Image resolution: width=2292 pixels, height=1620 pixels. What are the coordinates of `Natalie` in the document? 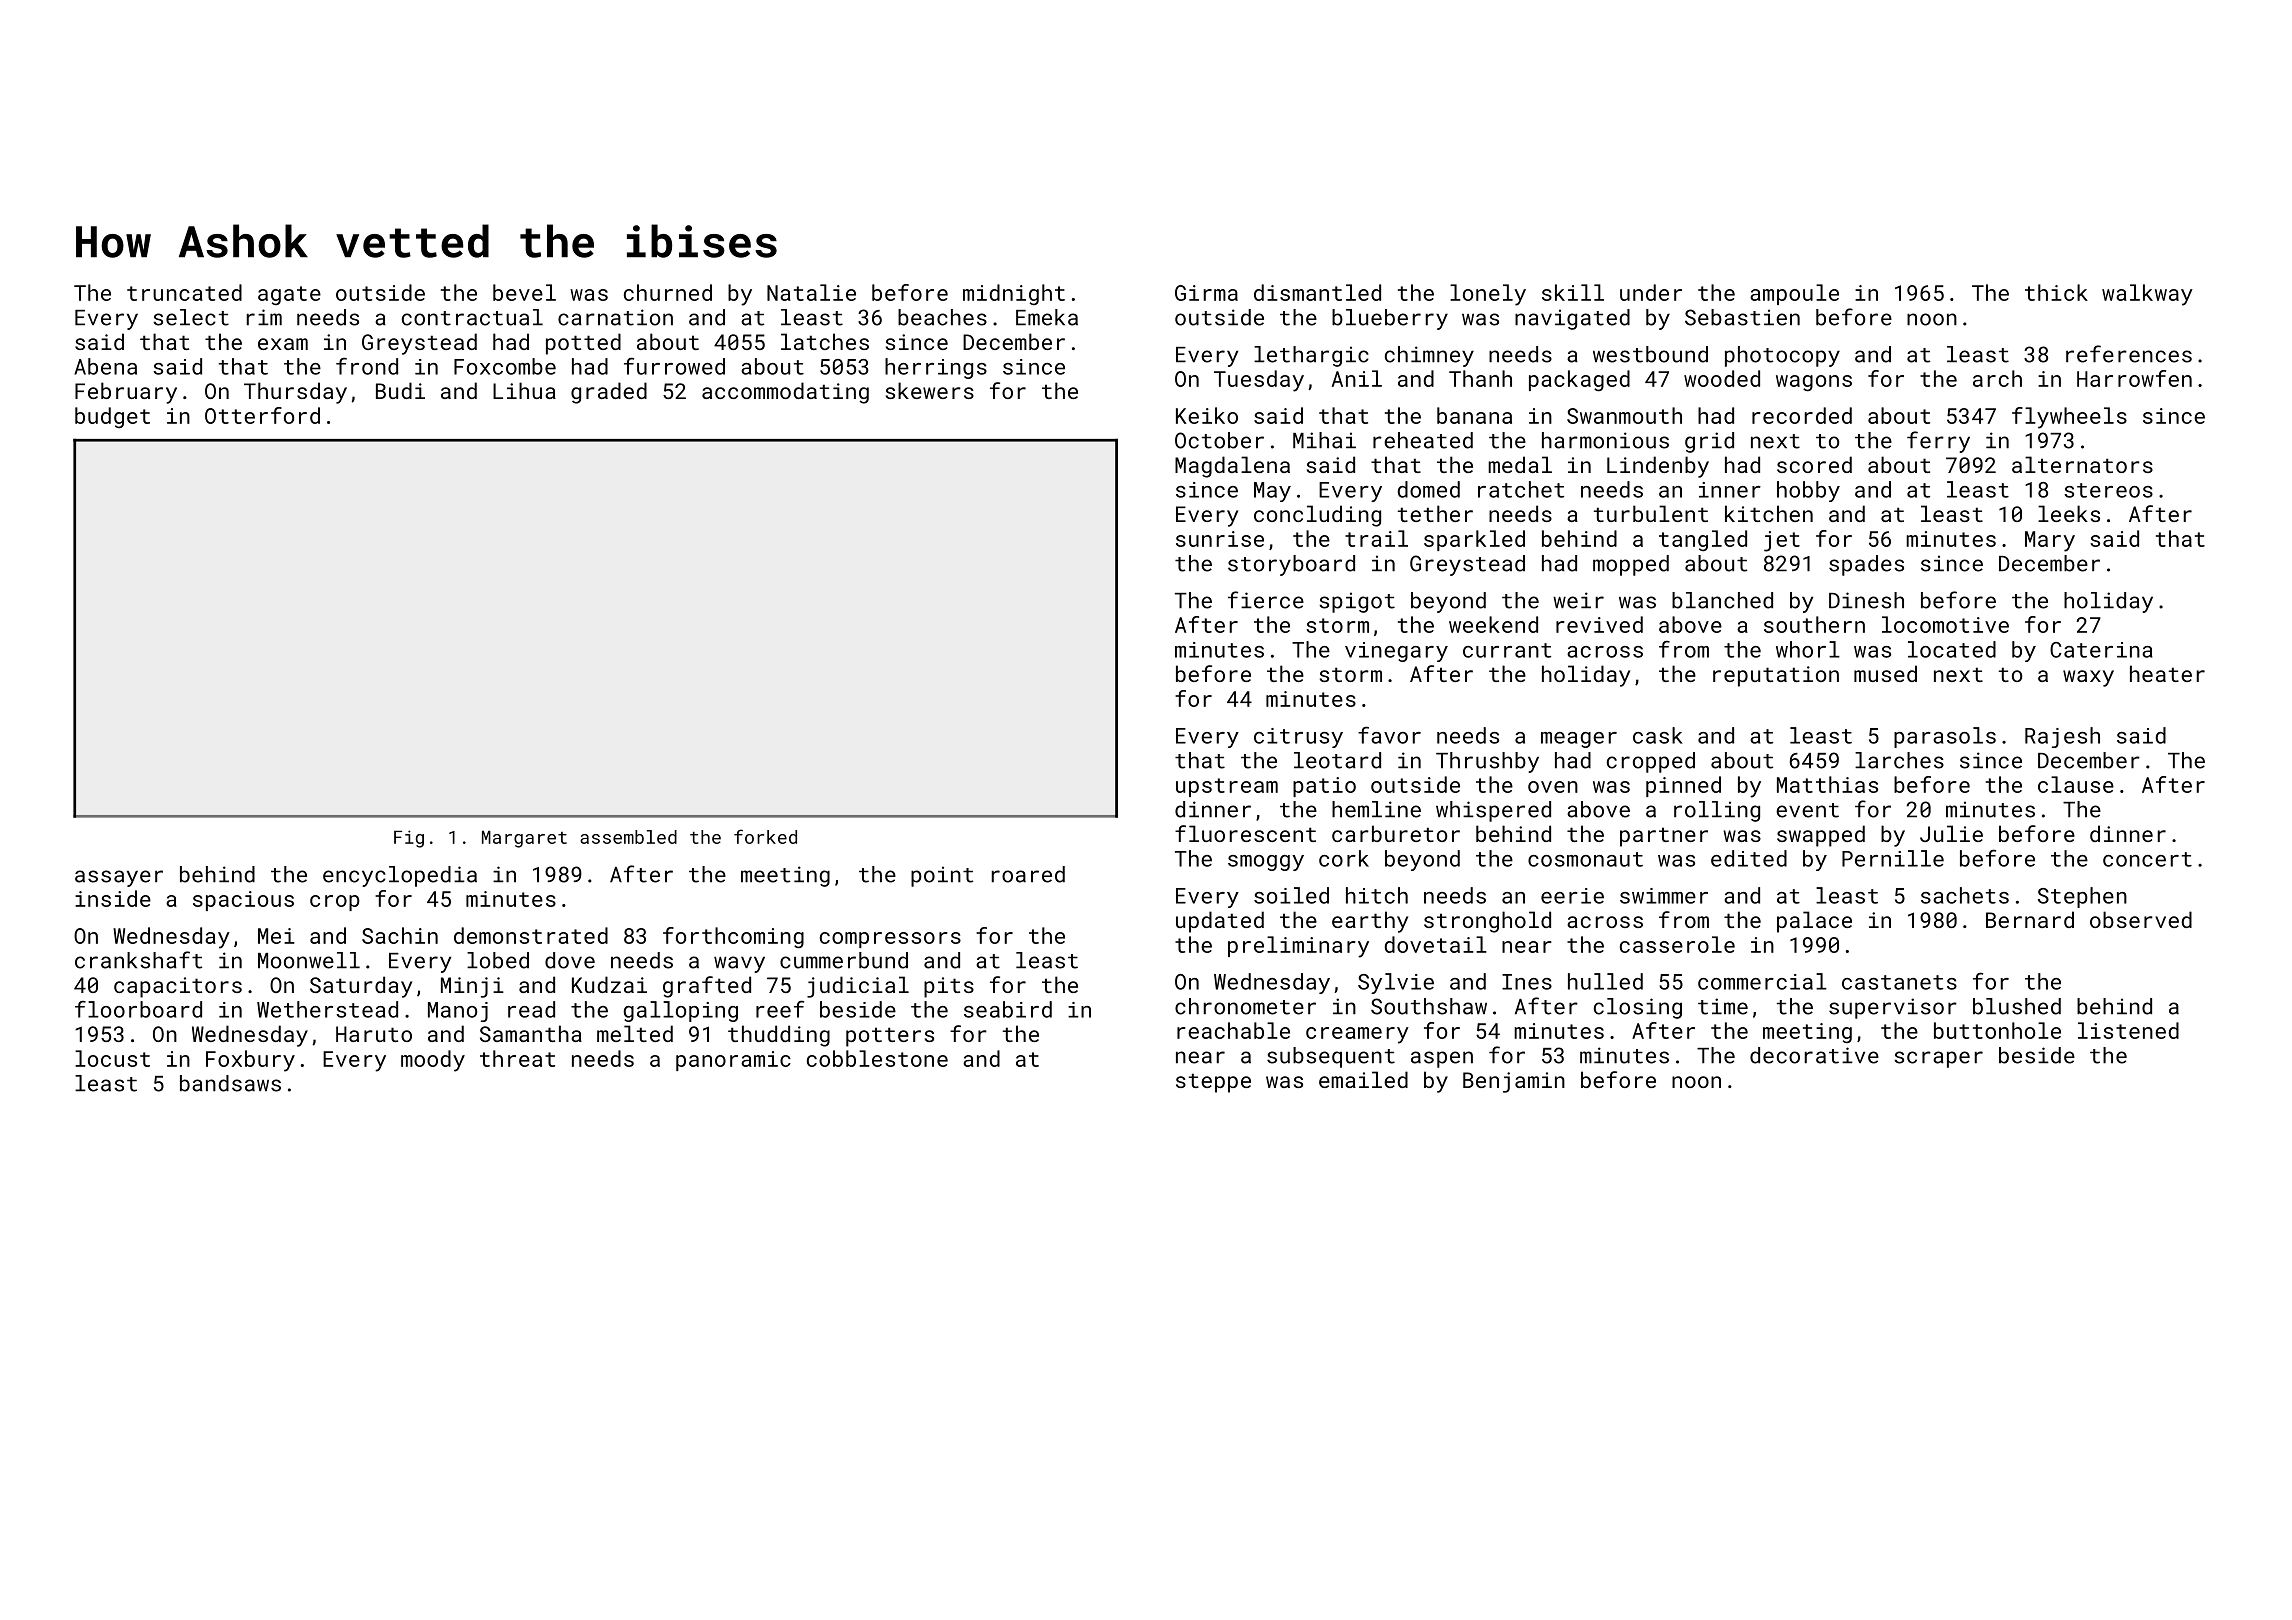 It's located at (811, 292).
